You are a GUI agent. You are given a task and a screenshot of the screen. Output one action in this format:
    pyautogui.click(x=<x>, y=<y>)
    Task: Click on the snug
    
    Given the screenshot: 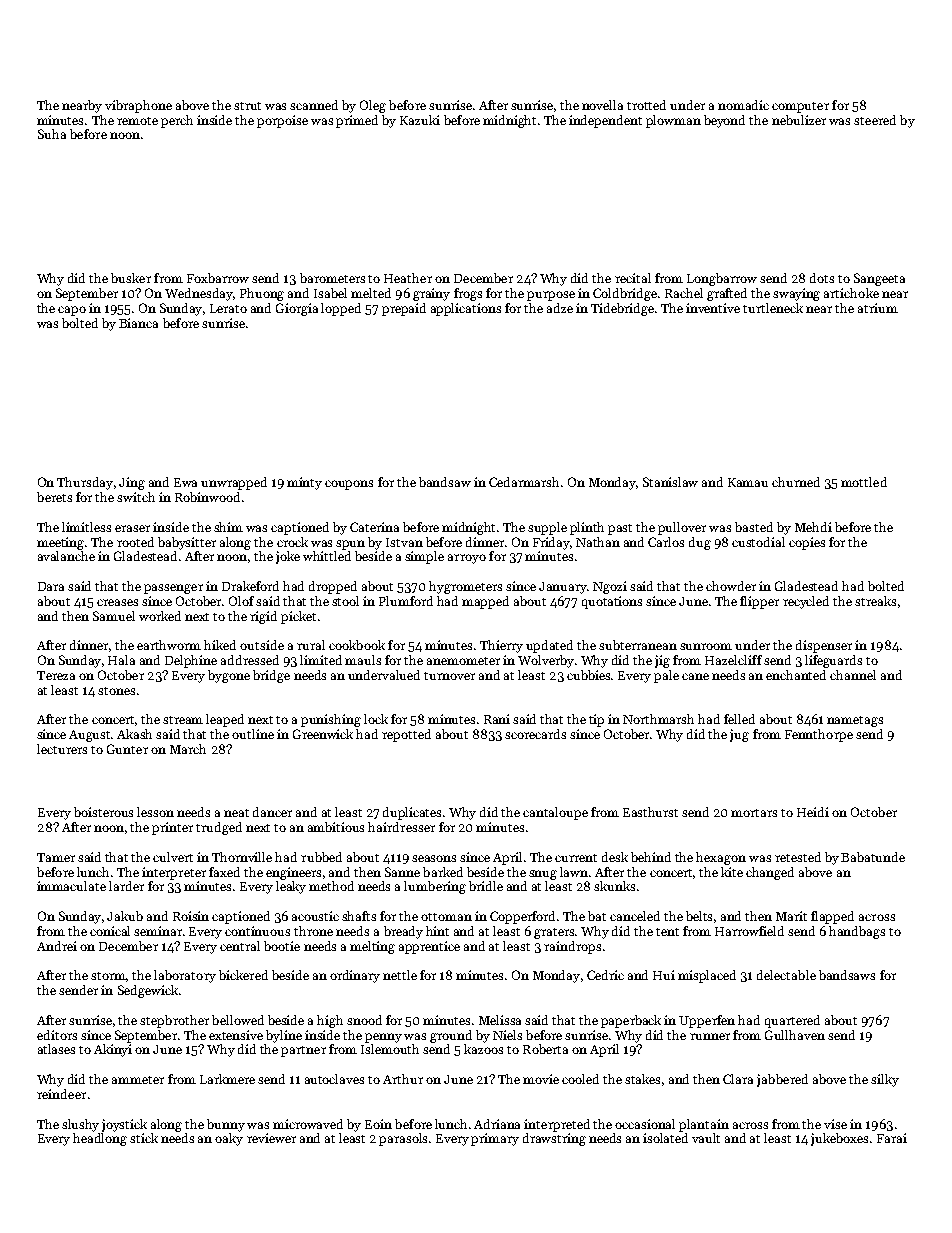 What is the action you would take?
    pyautogui.click(x=543, y=875)
